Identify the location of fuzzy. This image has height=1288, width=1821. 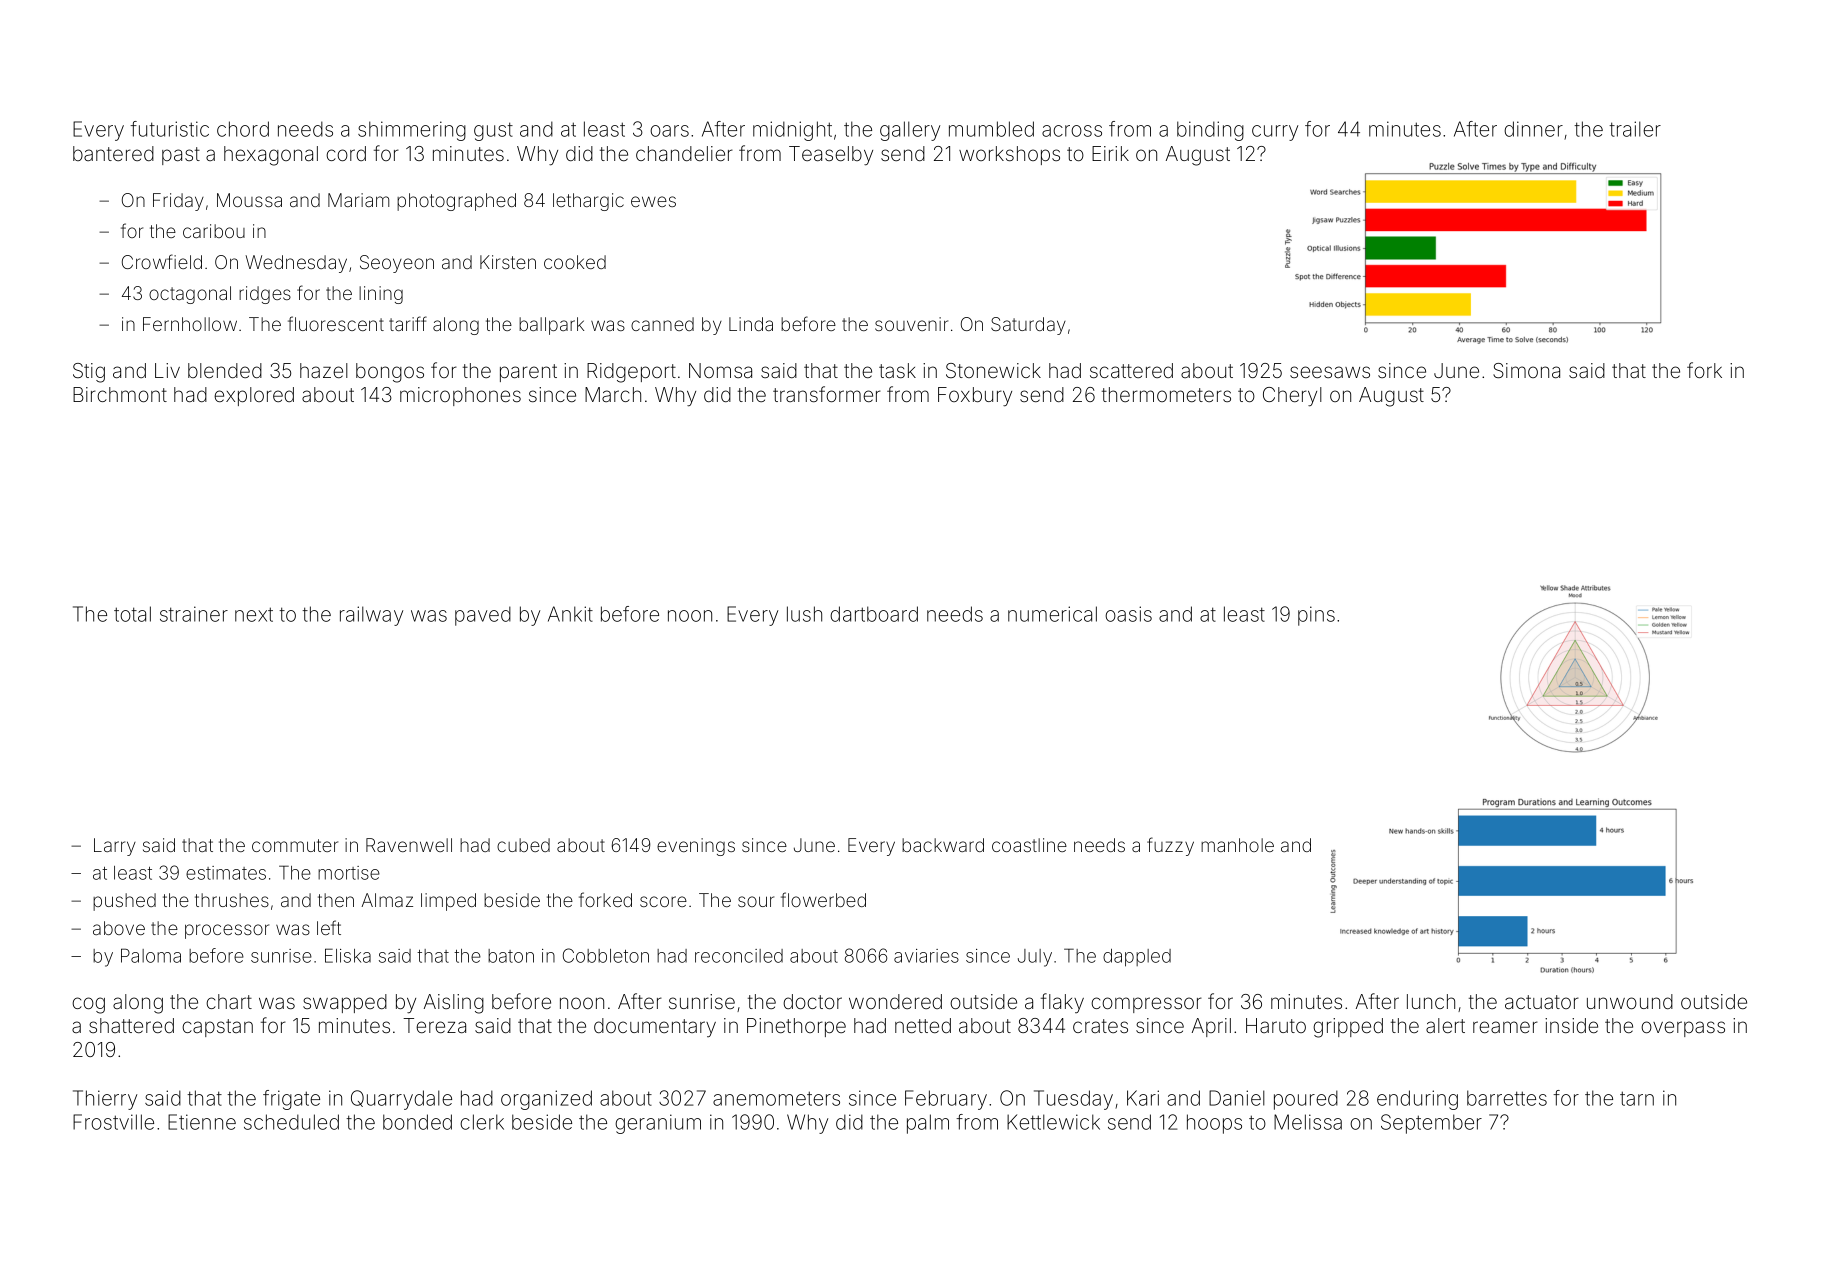
(1170, 846).
